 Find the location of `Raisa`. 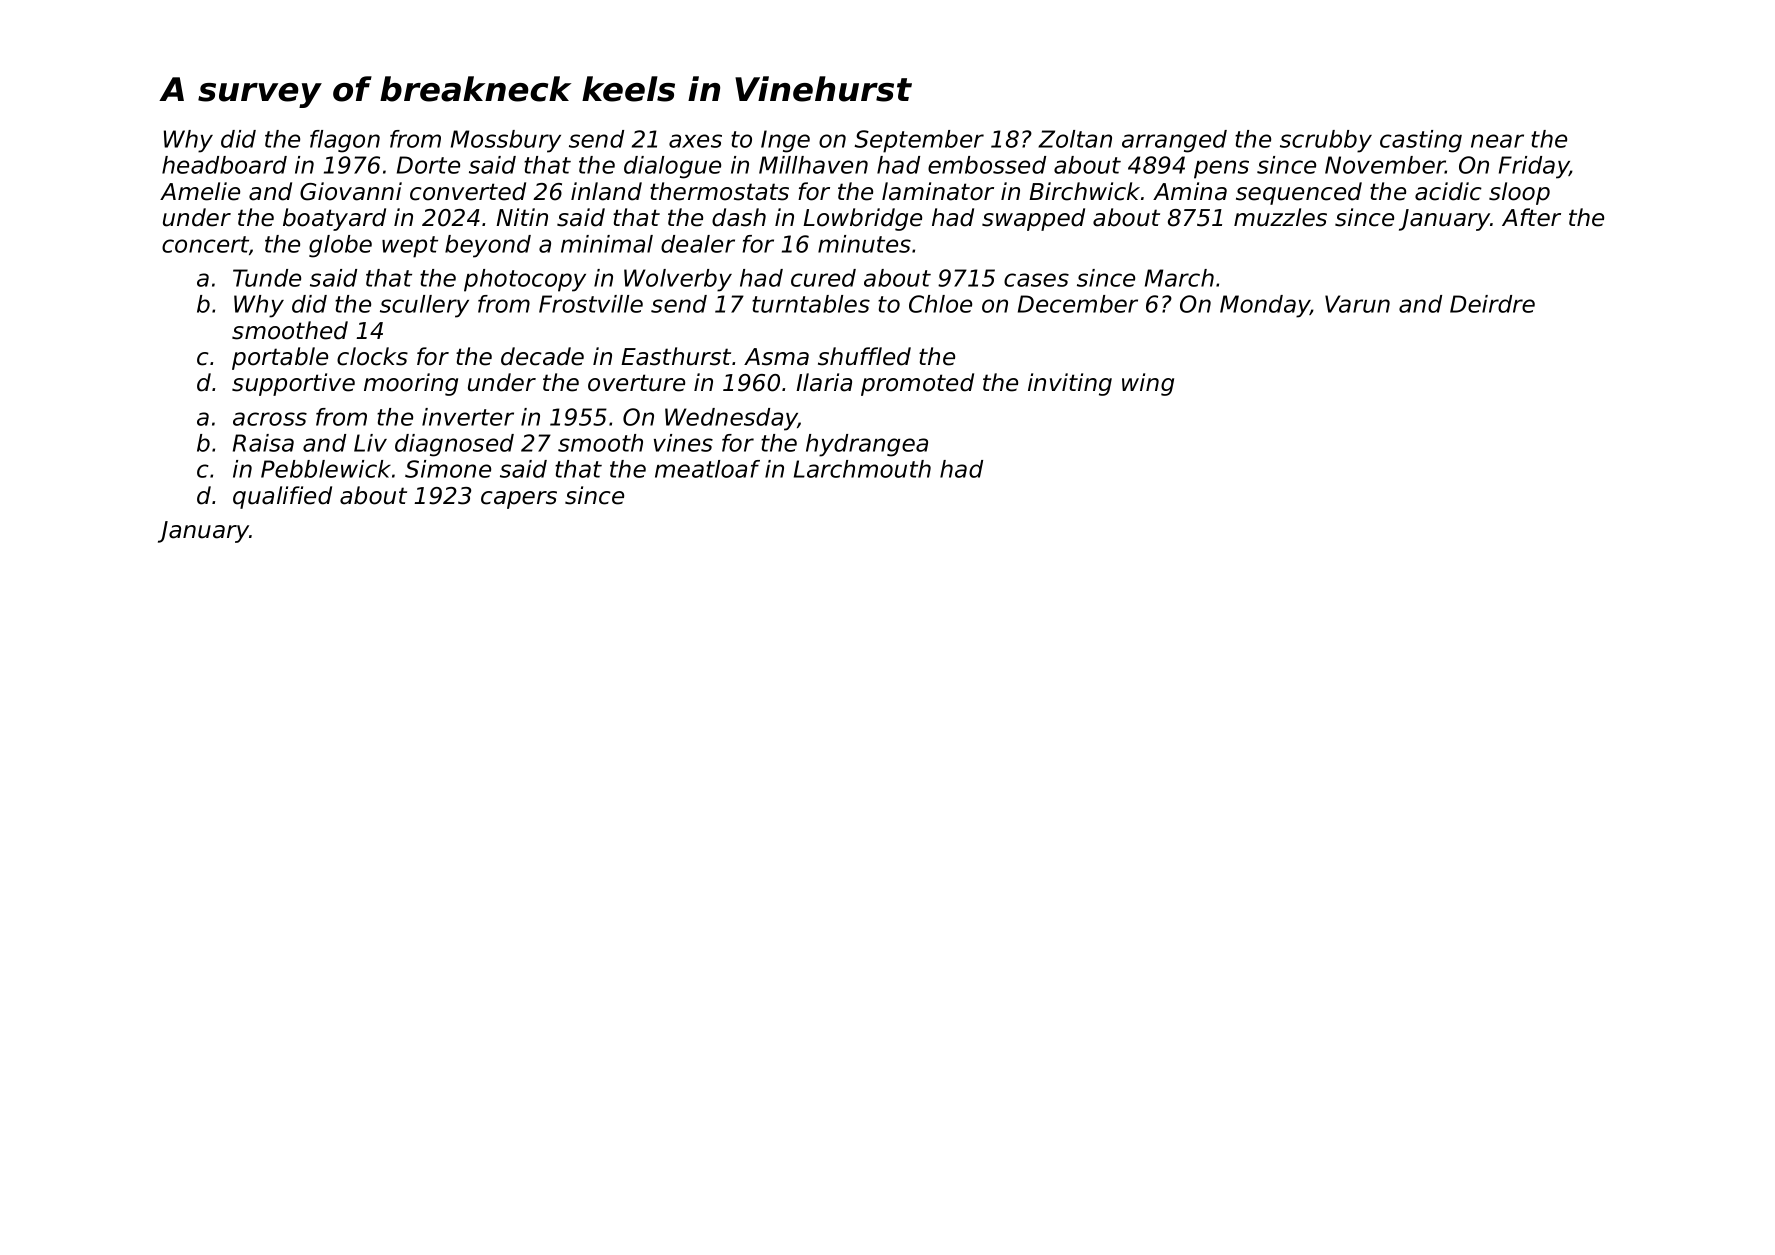

Raisa is located at coordinates (263, 443).
